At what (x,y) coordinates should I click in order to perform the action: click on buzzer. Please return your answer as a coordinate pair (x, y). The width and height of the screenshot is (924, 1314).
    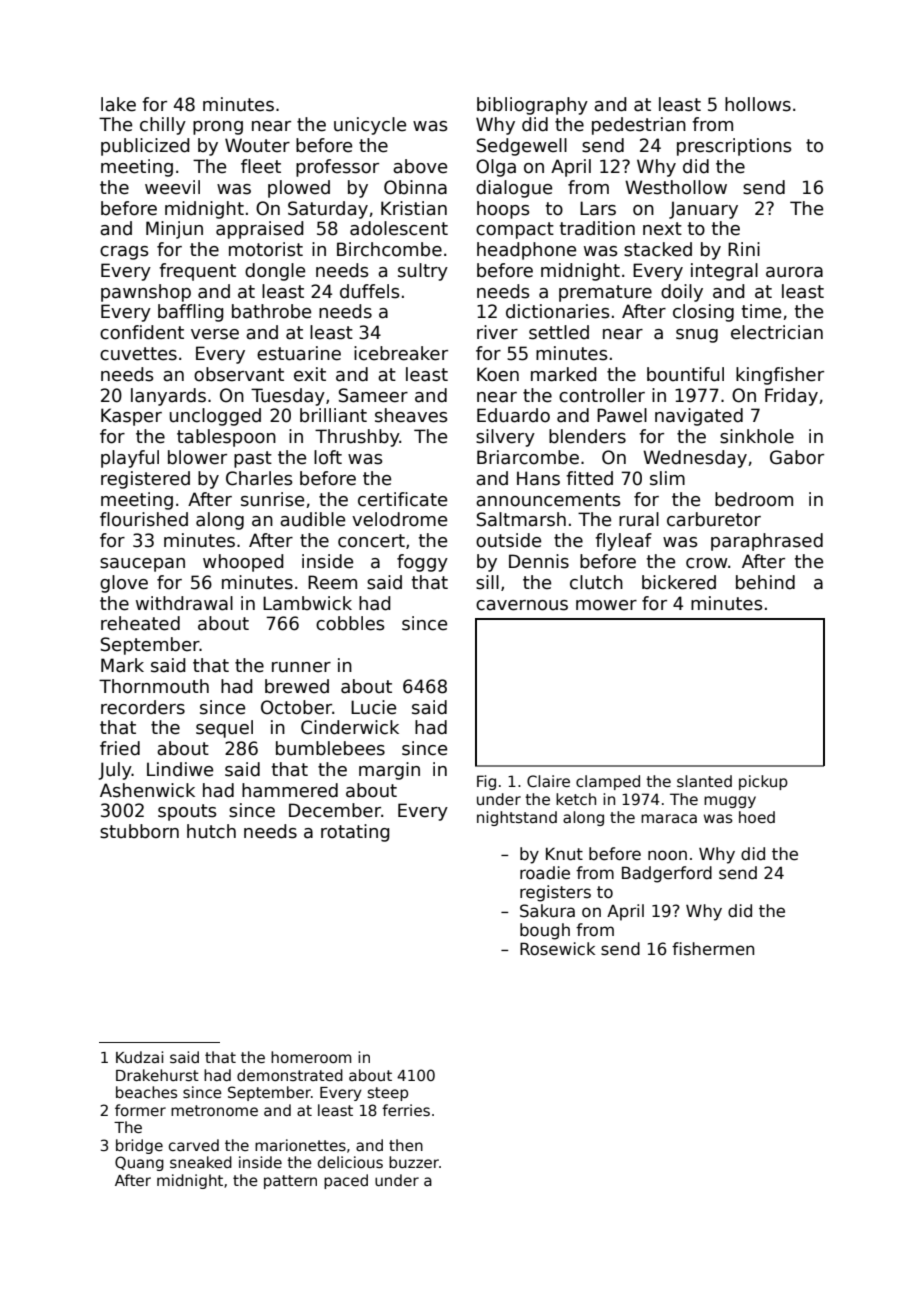
    Looking at the image, I should click on (414, 1162).
